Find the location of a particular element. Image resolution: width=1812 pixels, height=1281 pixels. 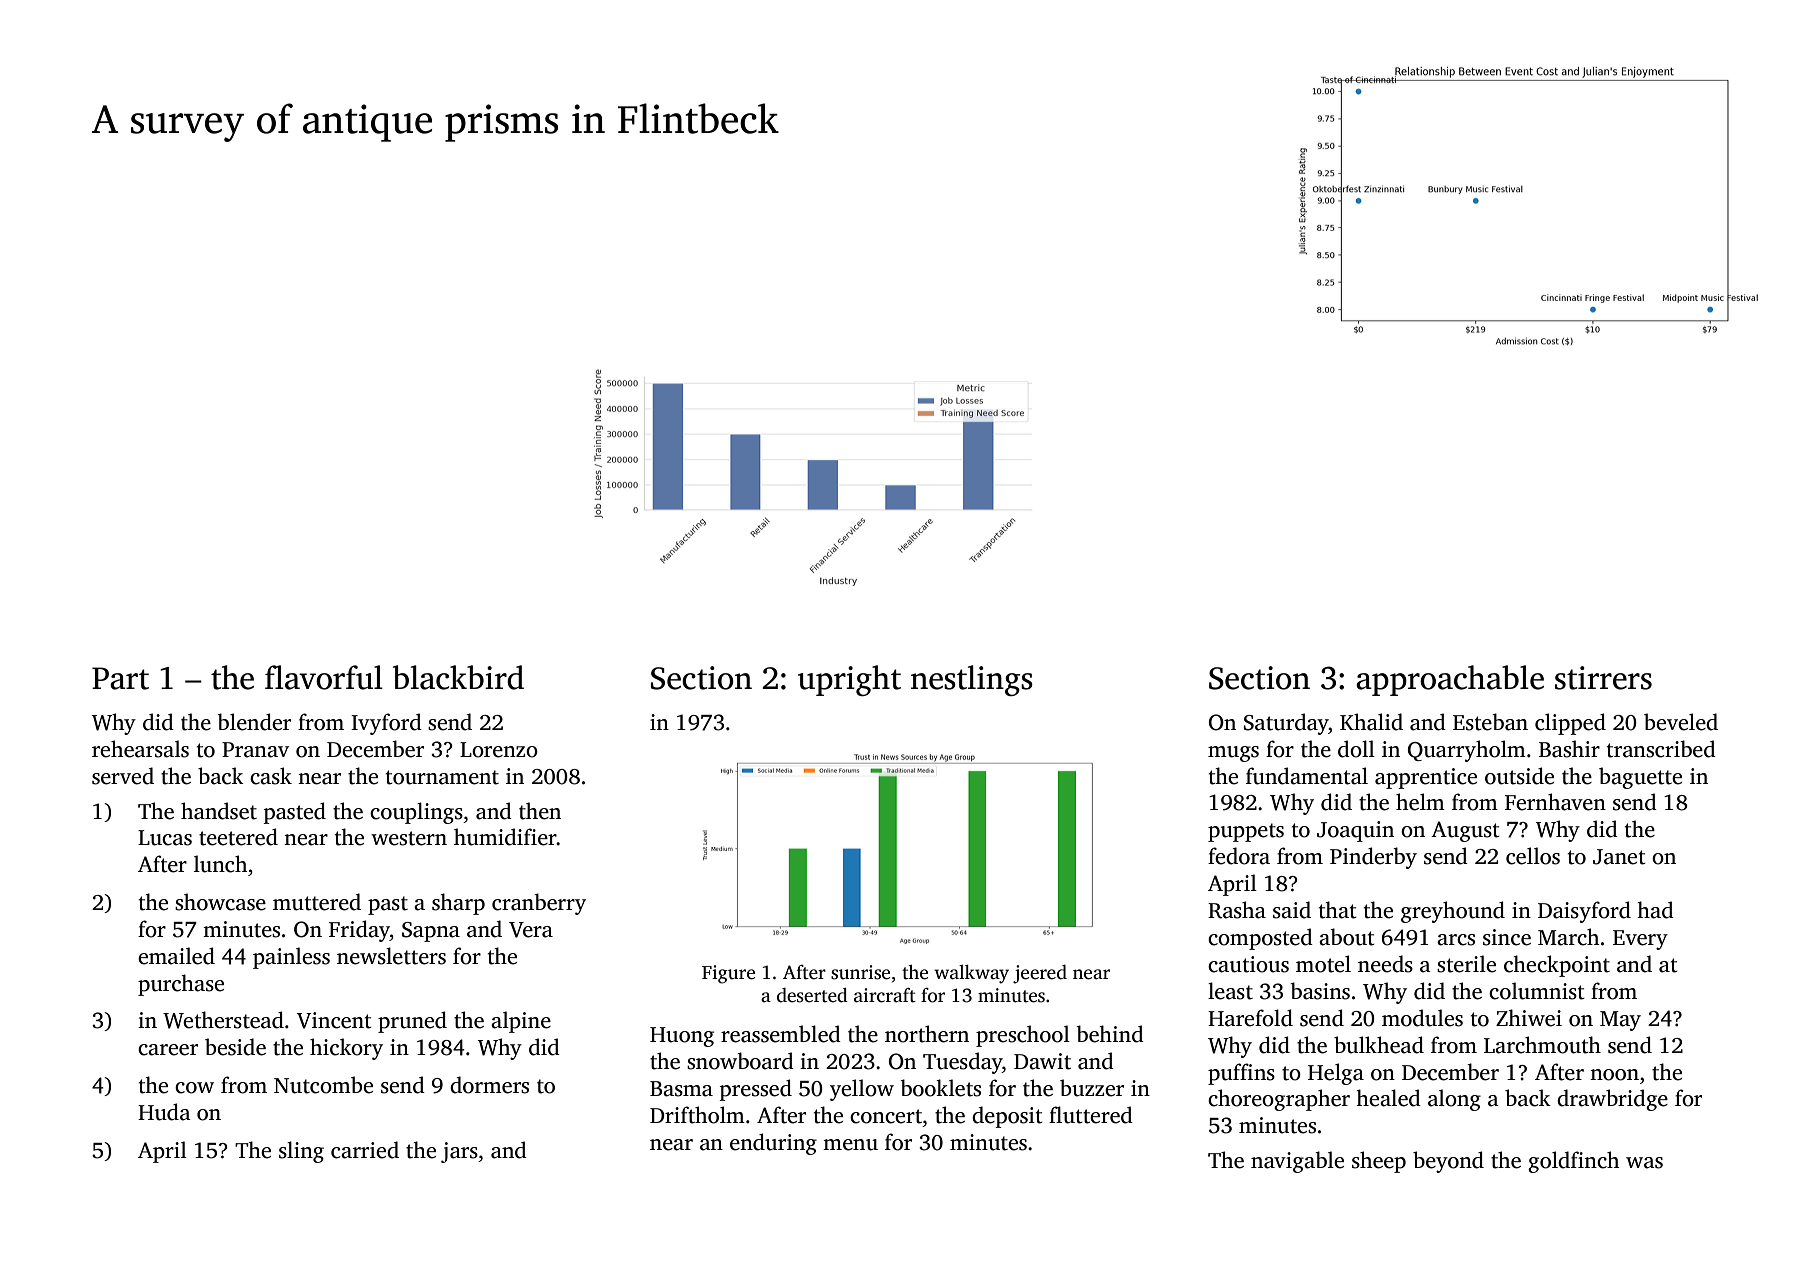

lunch is located at coordinates (221, 864).
